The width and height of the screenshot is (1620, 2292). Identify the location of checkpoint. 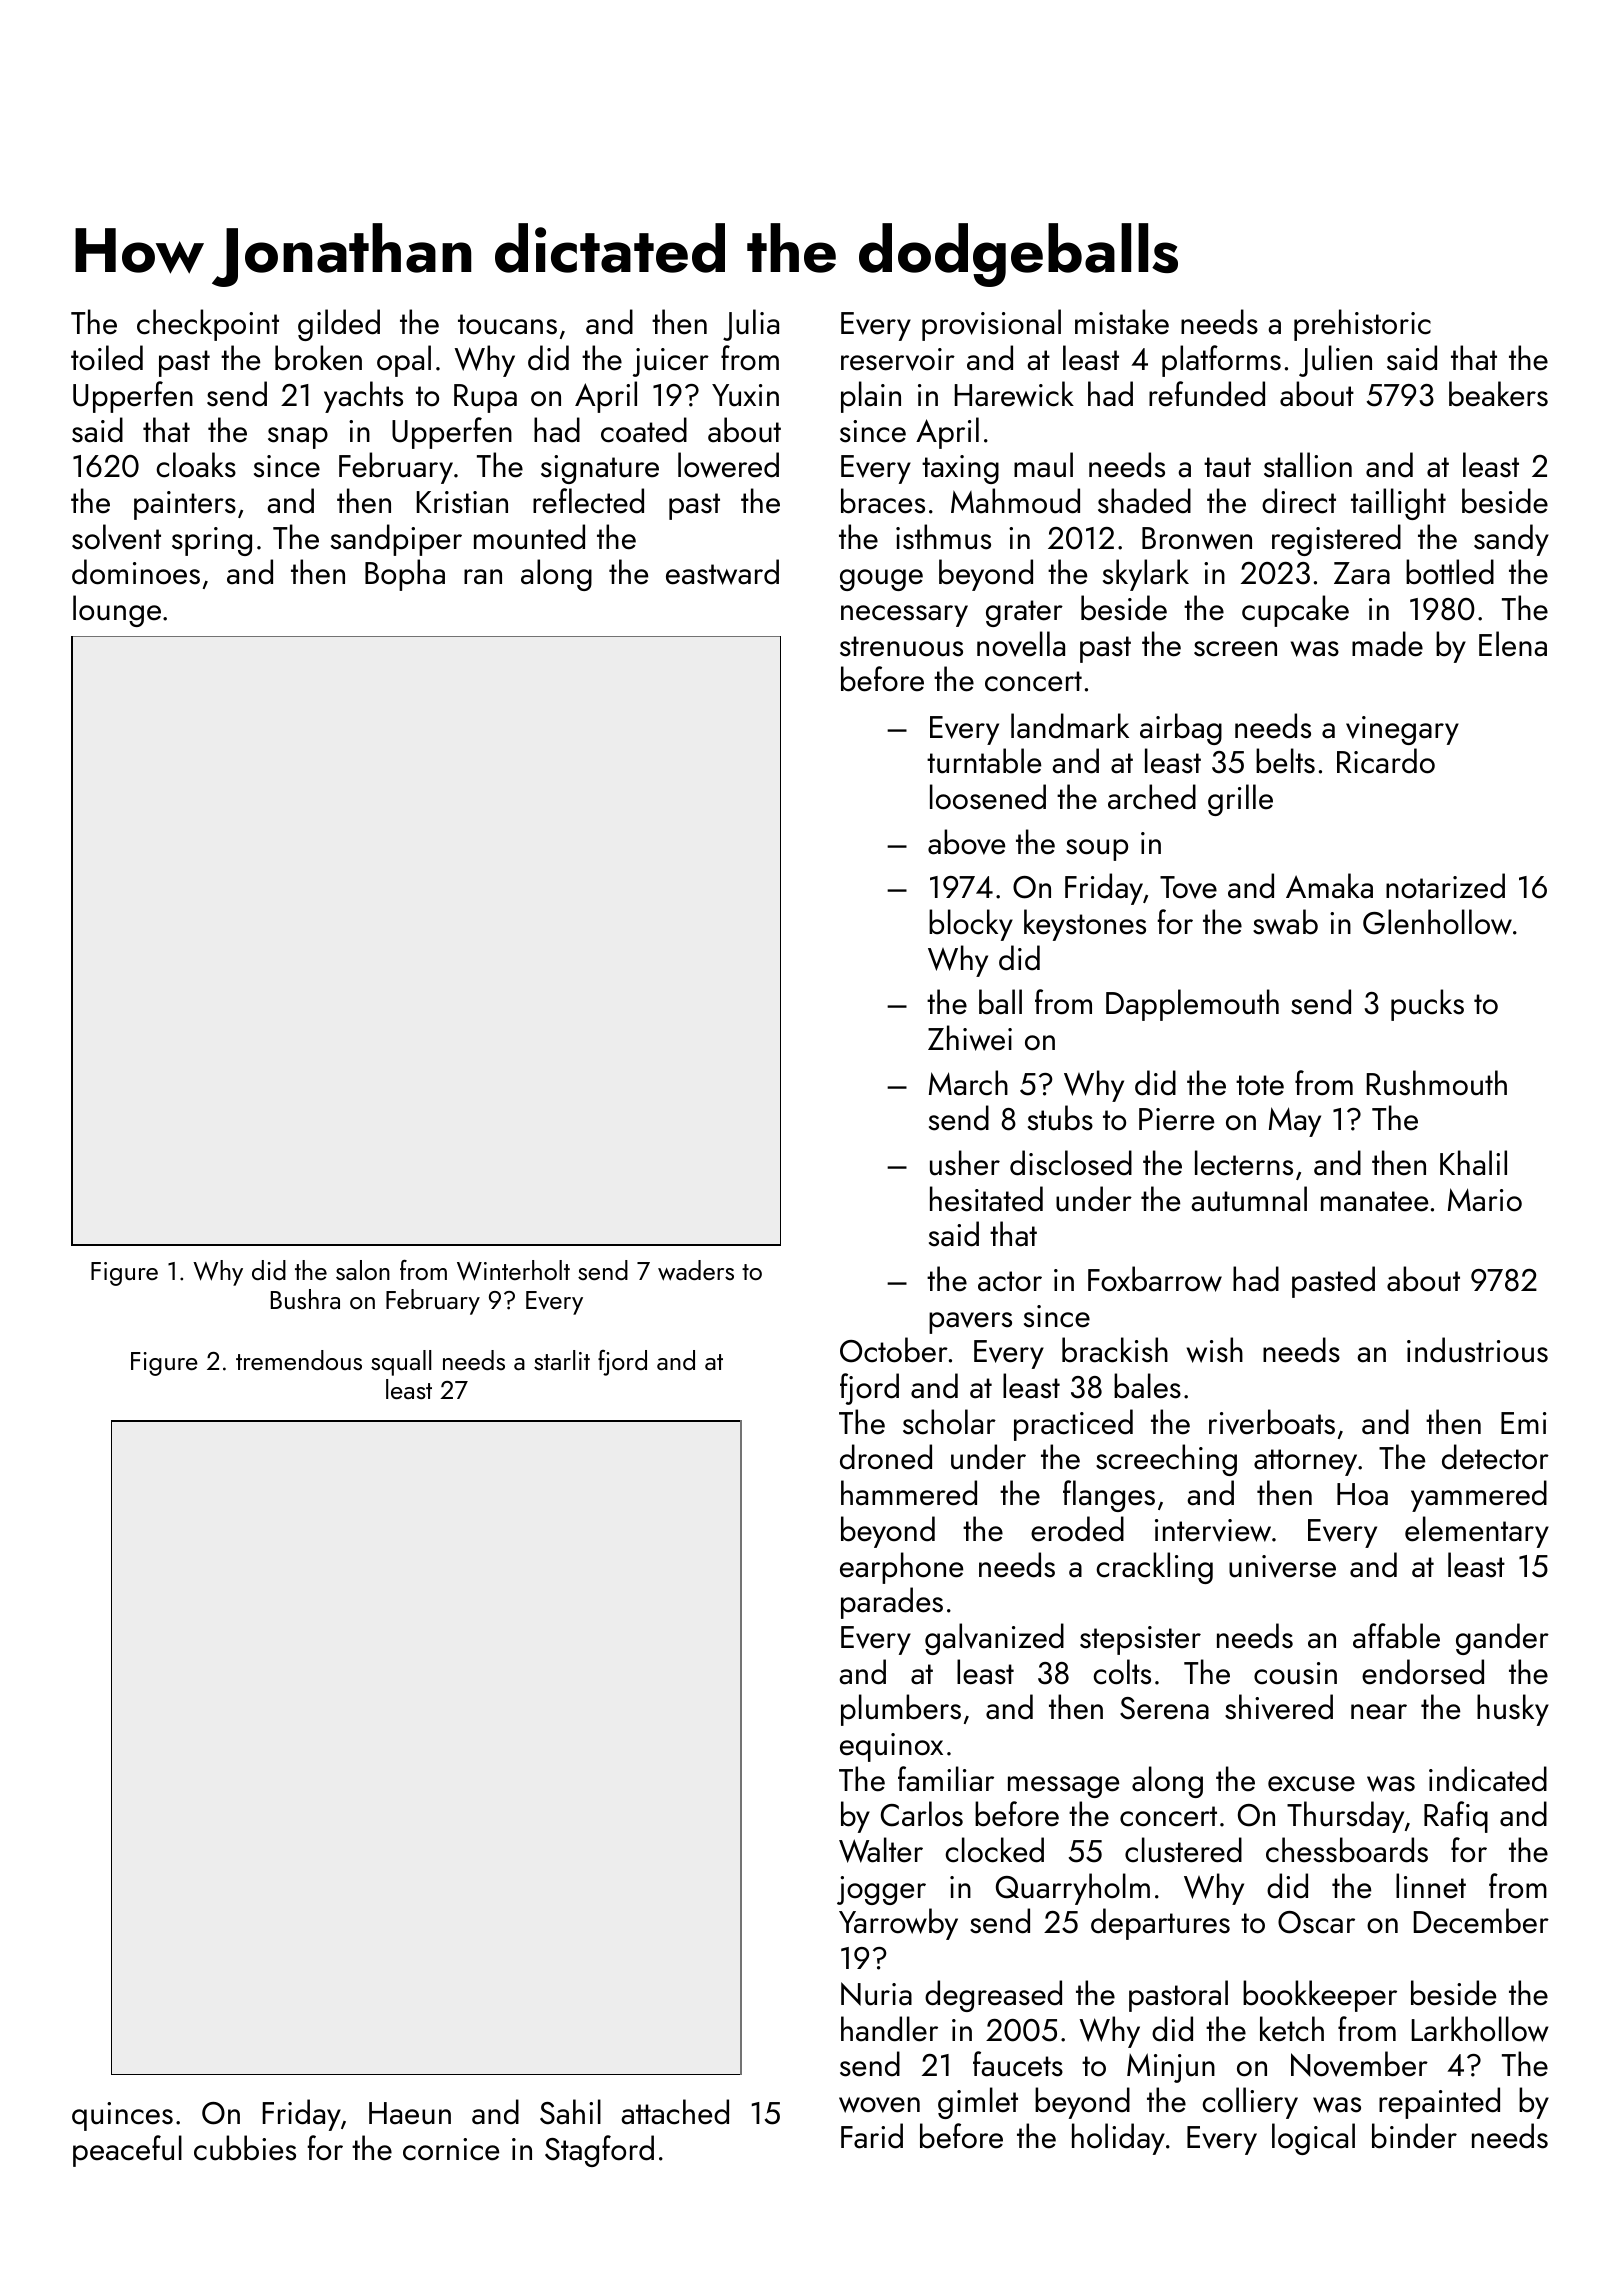
(208, 325).
